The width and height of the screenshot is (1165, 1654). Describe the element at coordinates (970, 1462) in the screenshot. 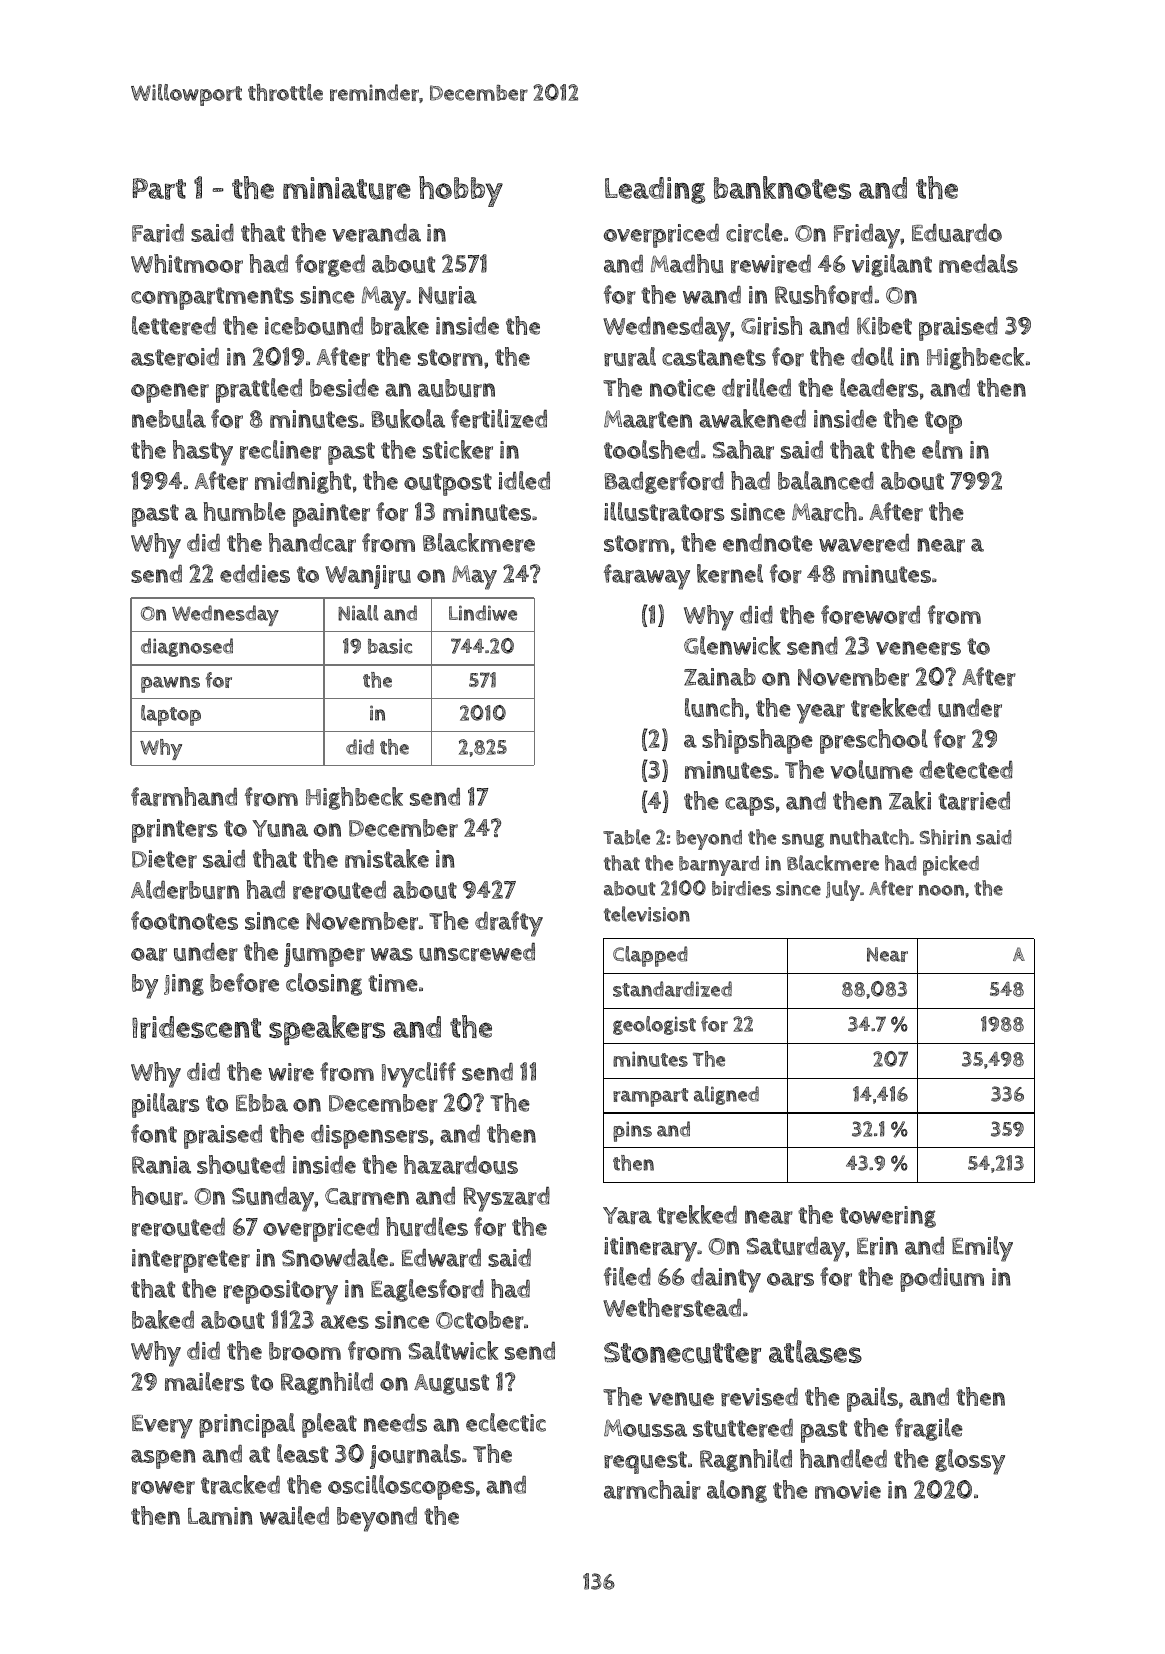

I see `glossy` at that location.
